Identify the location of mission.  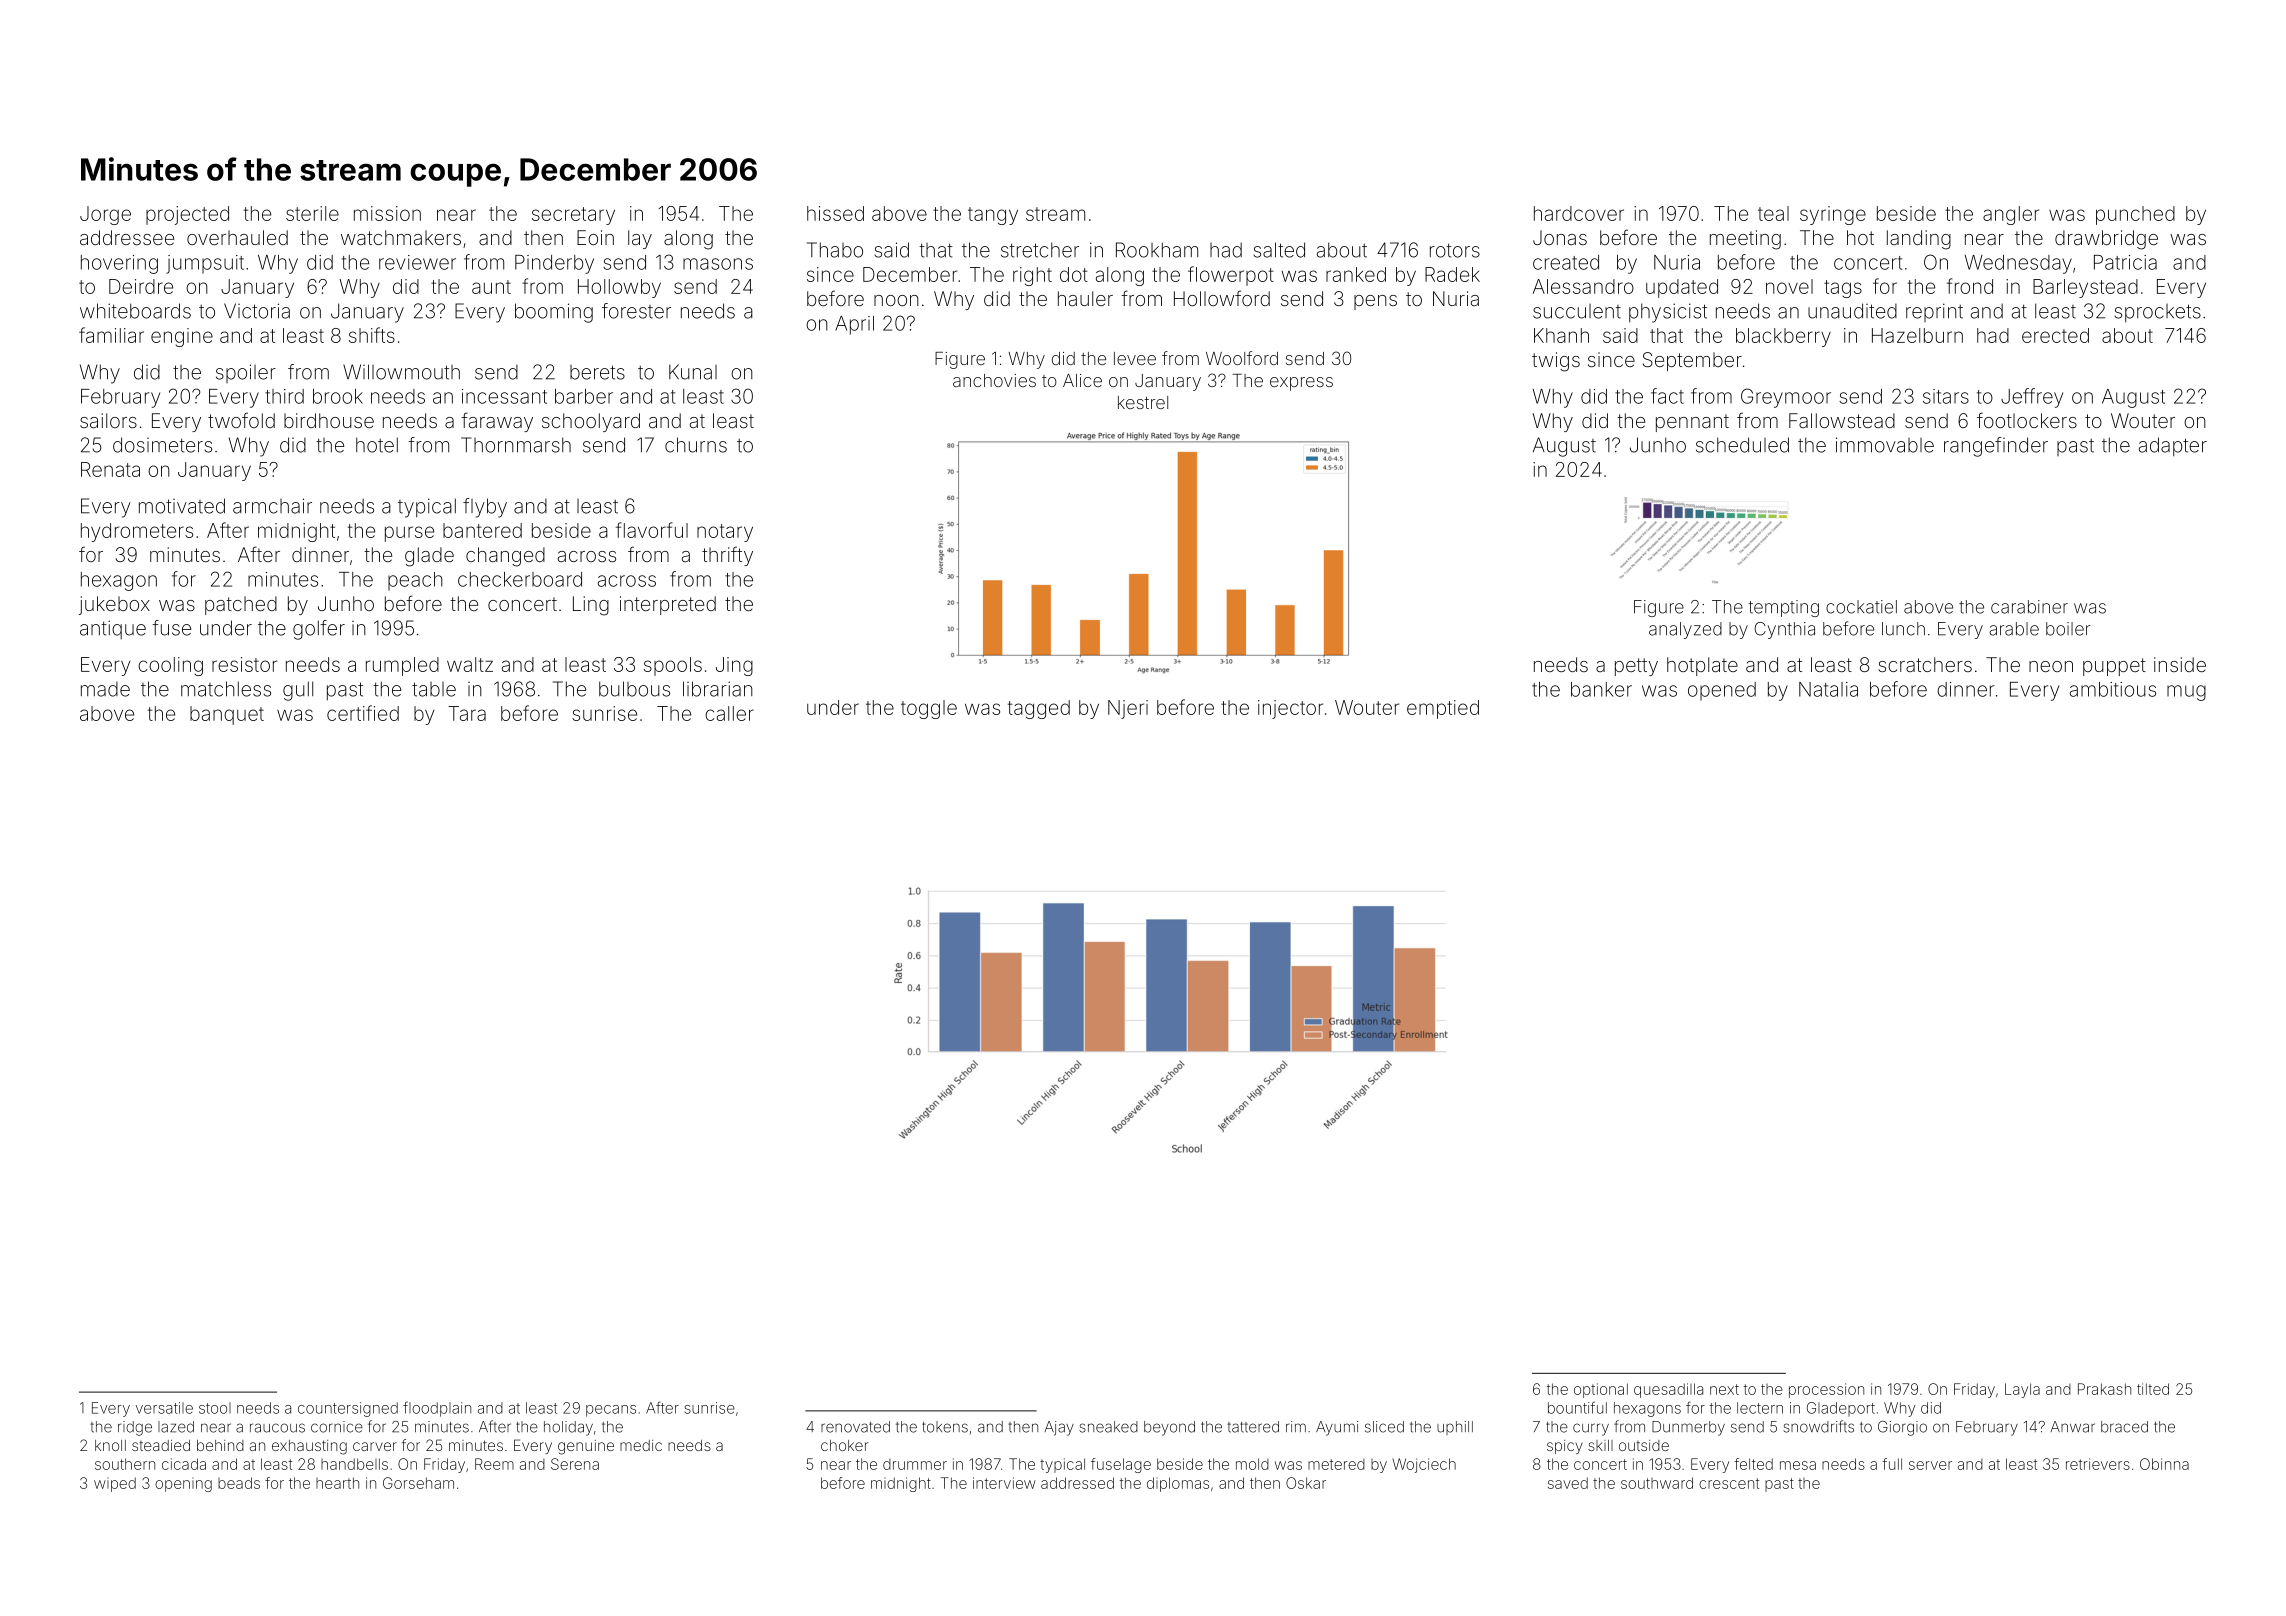
(387, 213).
